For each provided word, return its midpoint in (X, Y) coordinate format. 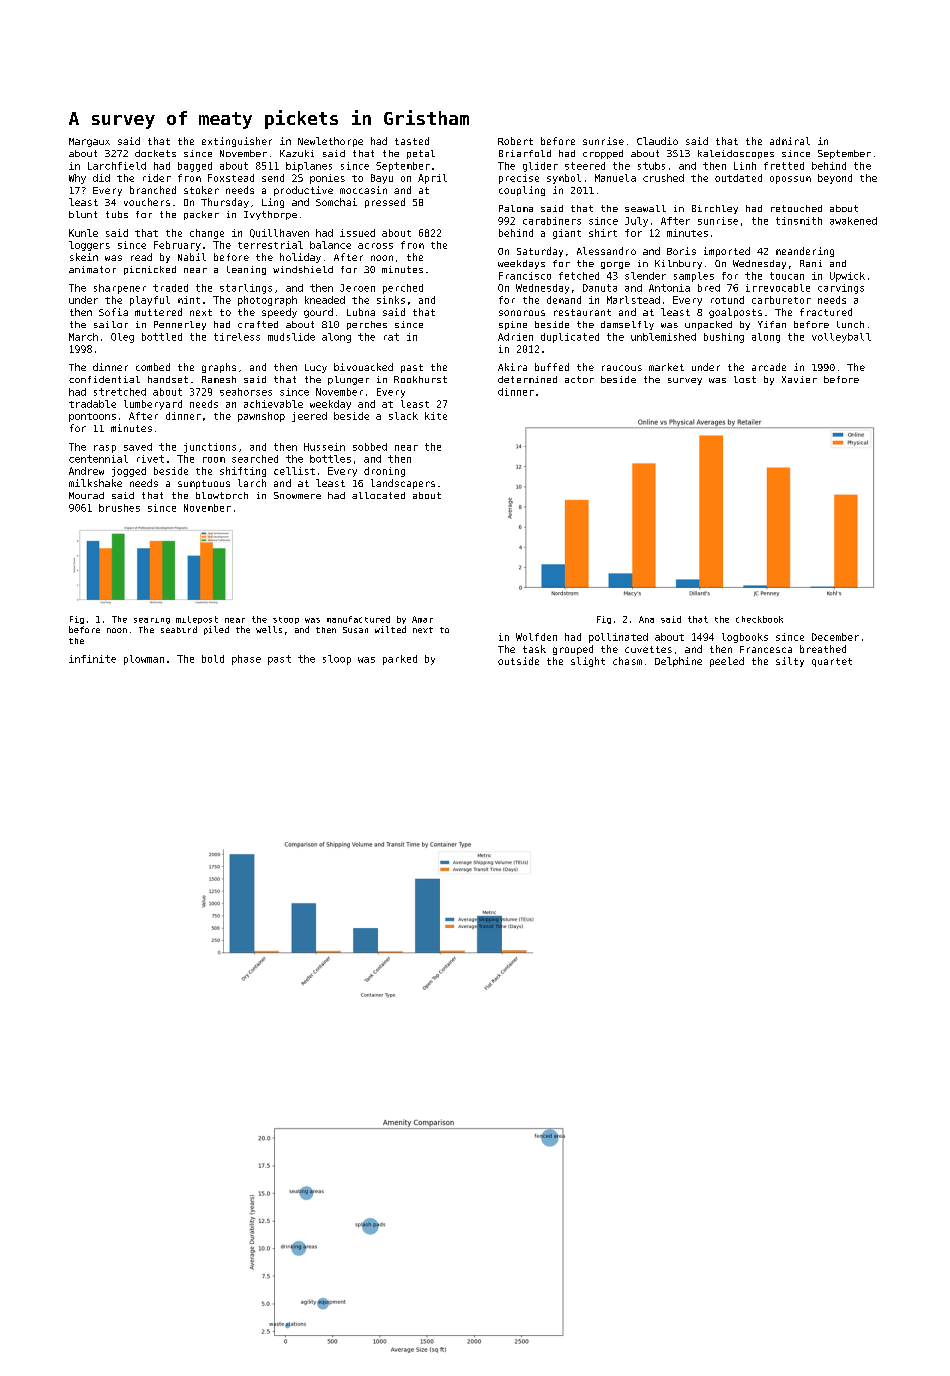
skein (84, 257)
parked (400, 660)
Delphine (678, 662)
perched (403, 289)
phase (246, 660)
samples (694, 277)
